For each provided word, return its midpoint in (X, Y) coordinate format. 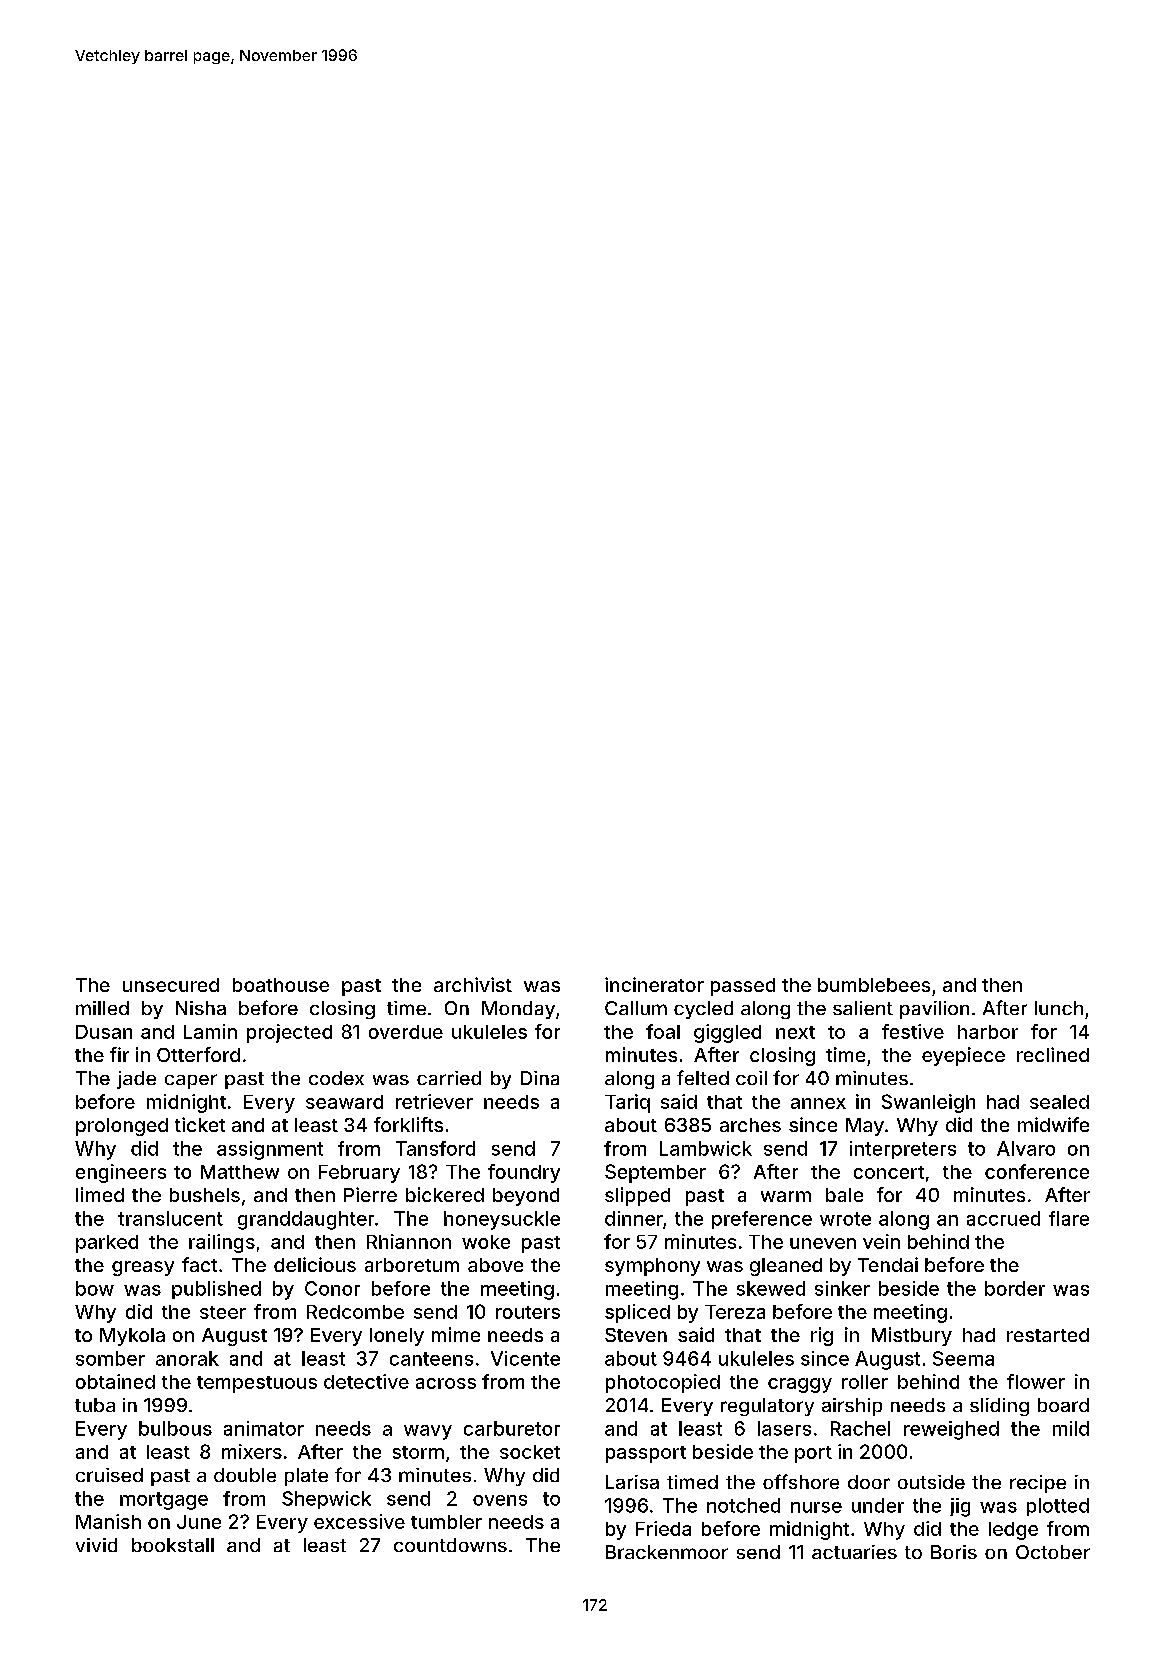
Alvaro (1026, 1148)
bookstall (173, 1545)
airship (852, 1407)
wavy (428, 1432)
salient (863, 1008)
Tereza (735, 1312)
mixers (252, 1451)
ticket (200, 1124)
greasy (143, 1268)
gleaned (786, 1267)
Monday (518, 1010)
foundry (524, 1173)
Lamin (210, 1031)
